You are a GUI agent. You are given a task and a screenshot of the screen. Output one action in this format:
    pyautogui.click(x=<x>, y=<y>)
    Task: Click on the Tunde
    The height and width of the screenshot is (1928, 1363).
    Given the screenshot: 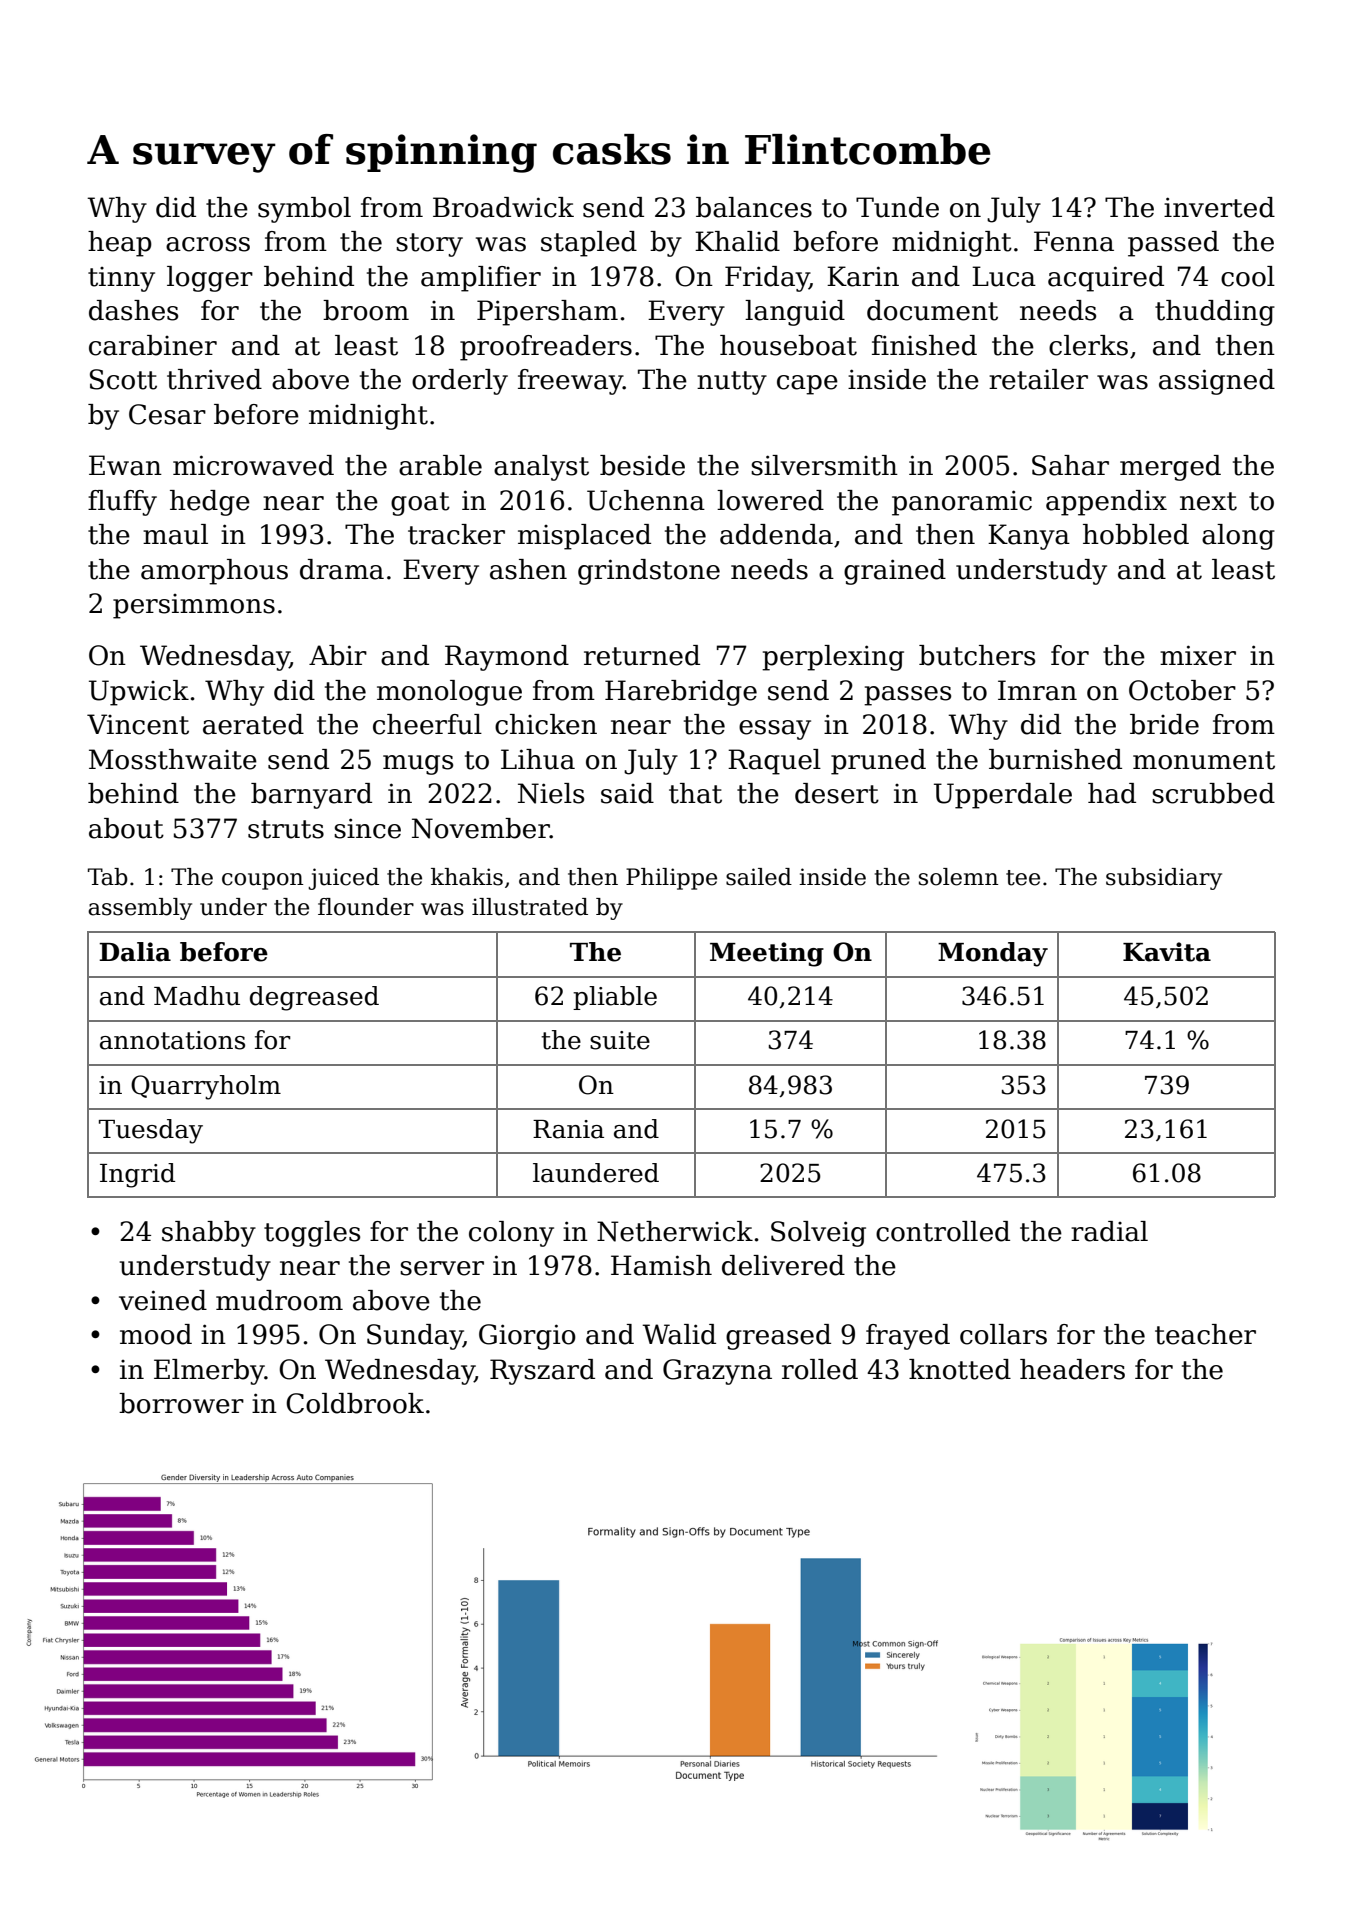 What is the action you would take?
    pyautogui.click(x=897, y=207)
